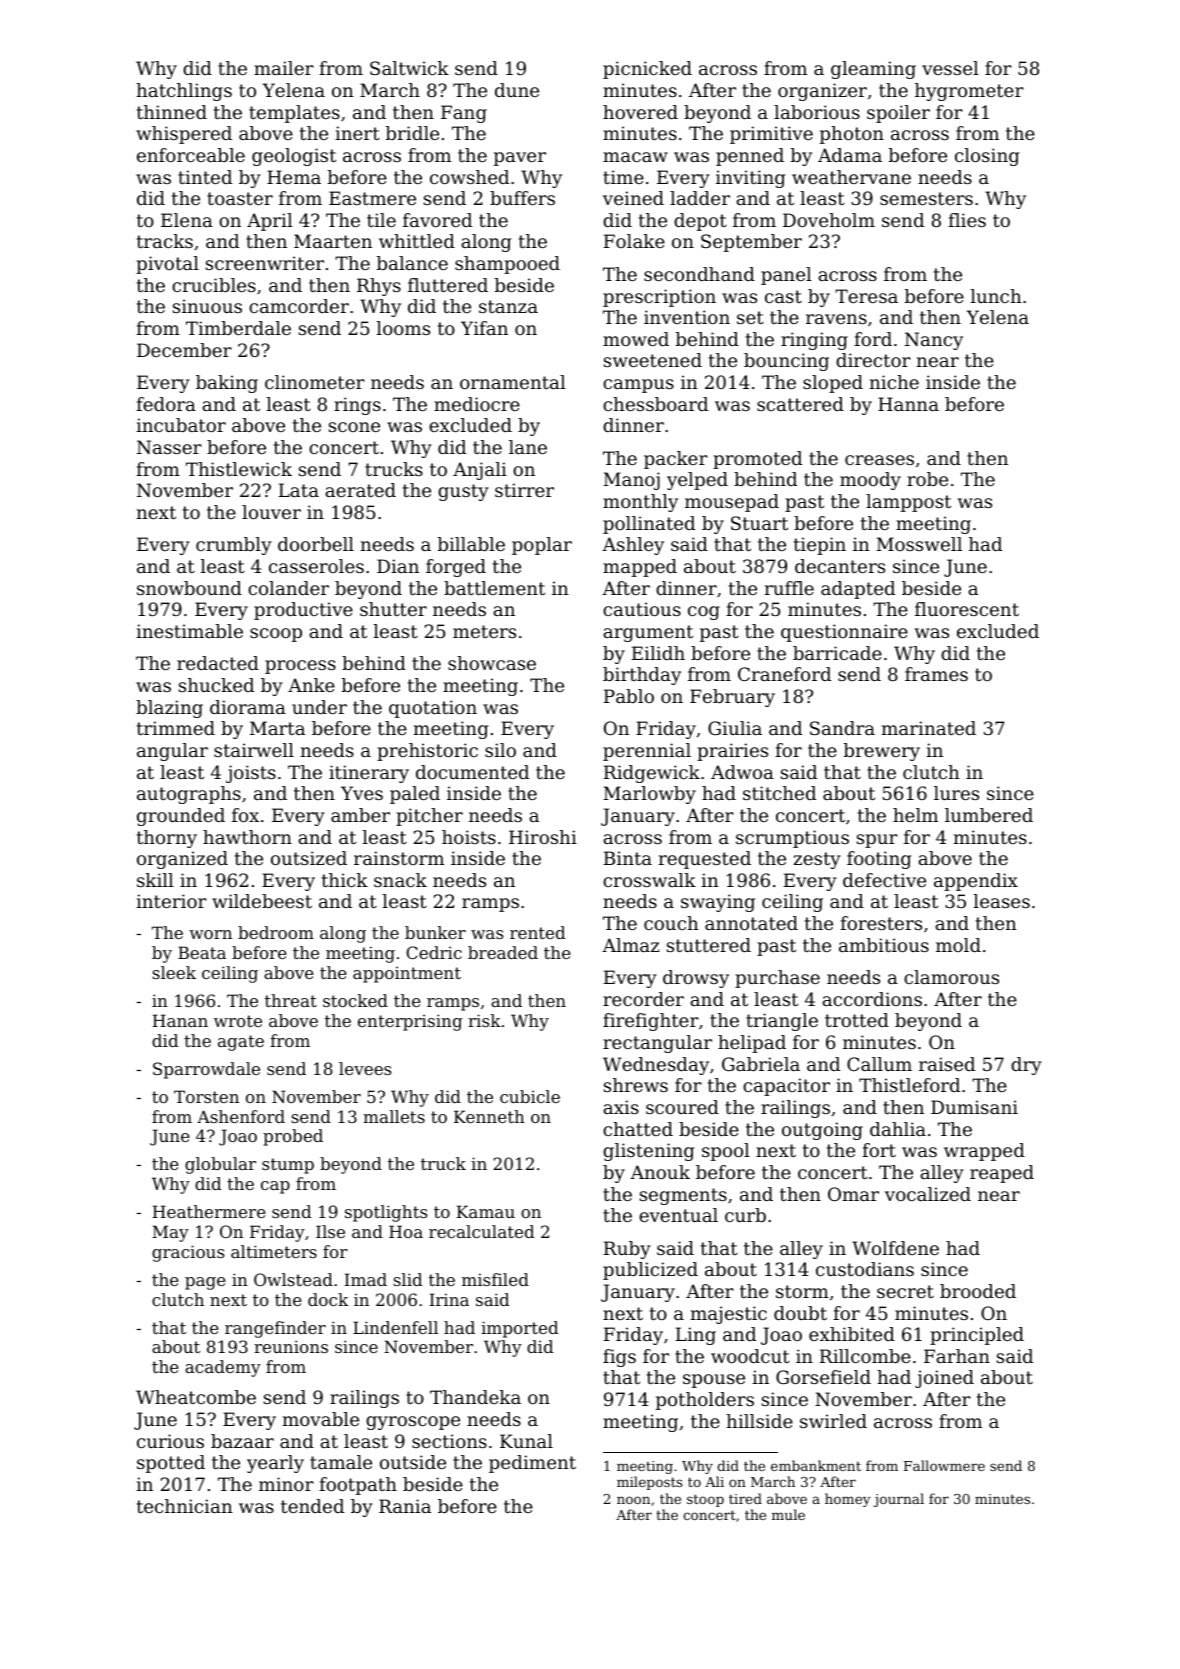  Describe the element at coordinates (987, 157) in the screenshot. I see `closing` at that location.
